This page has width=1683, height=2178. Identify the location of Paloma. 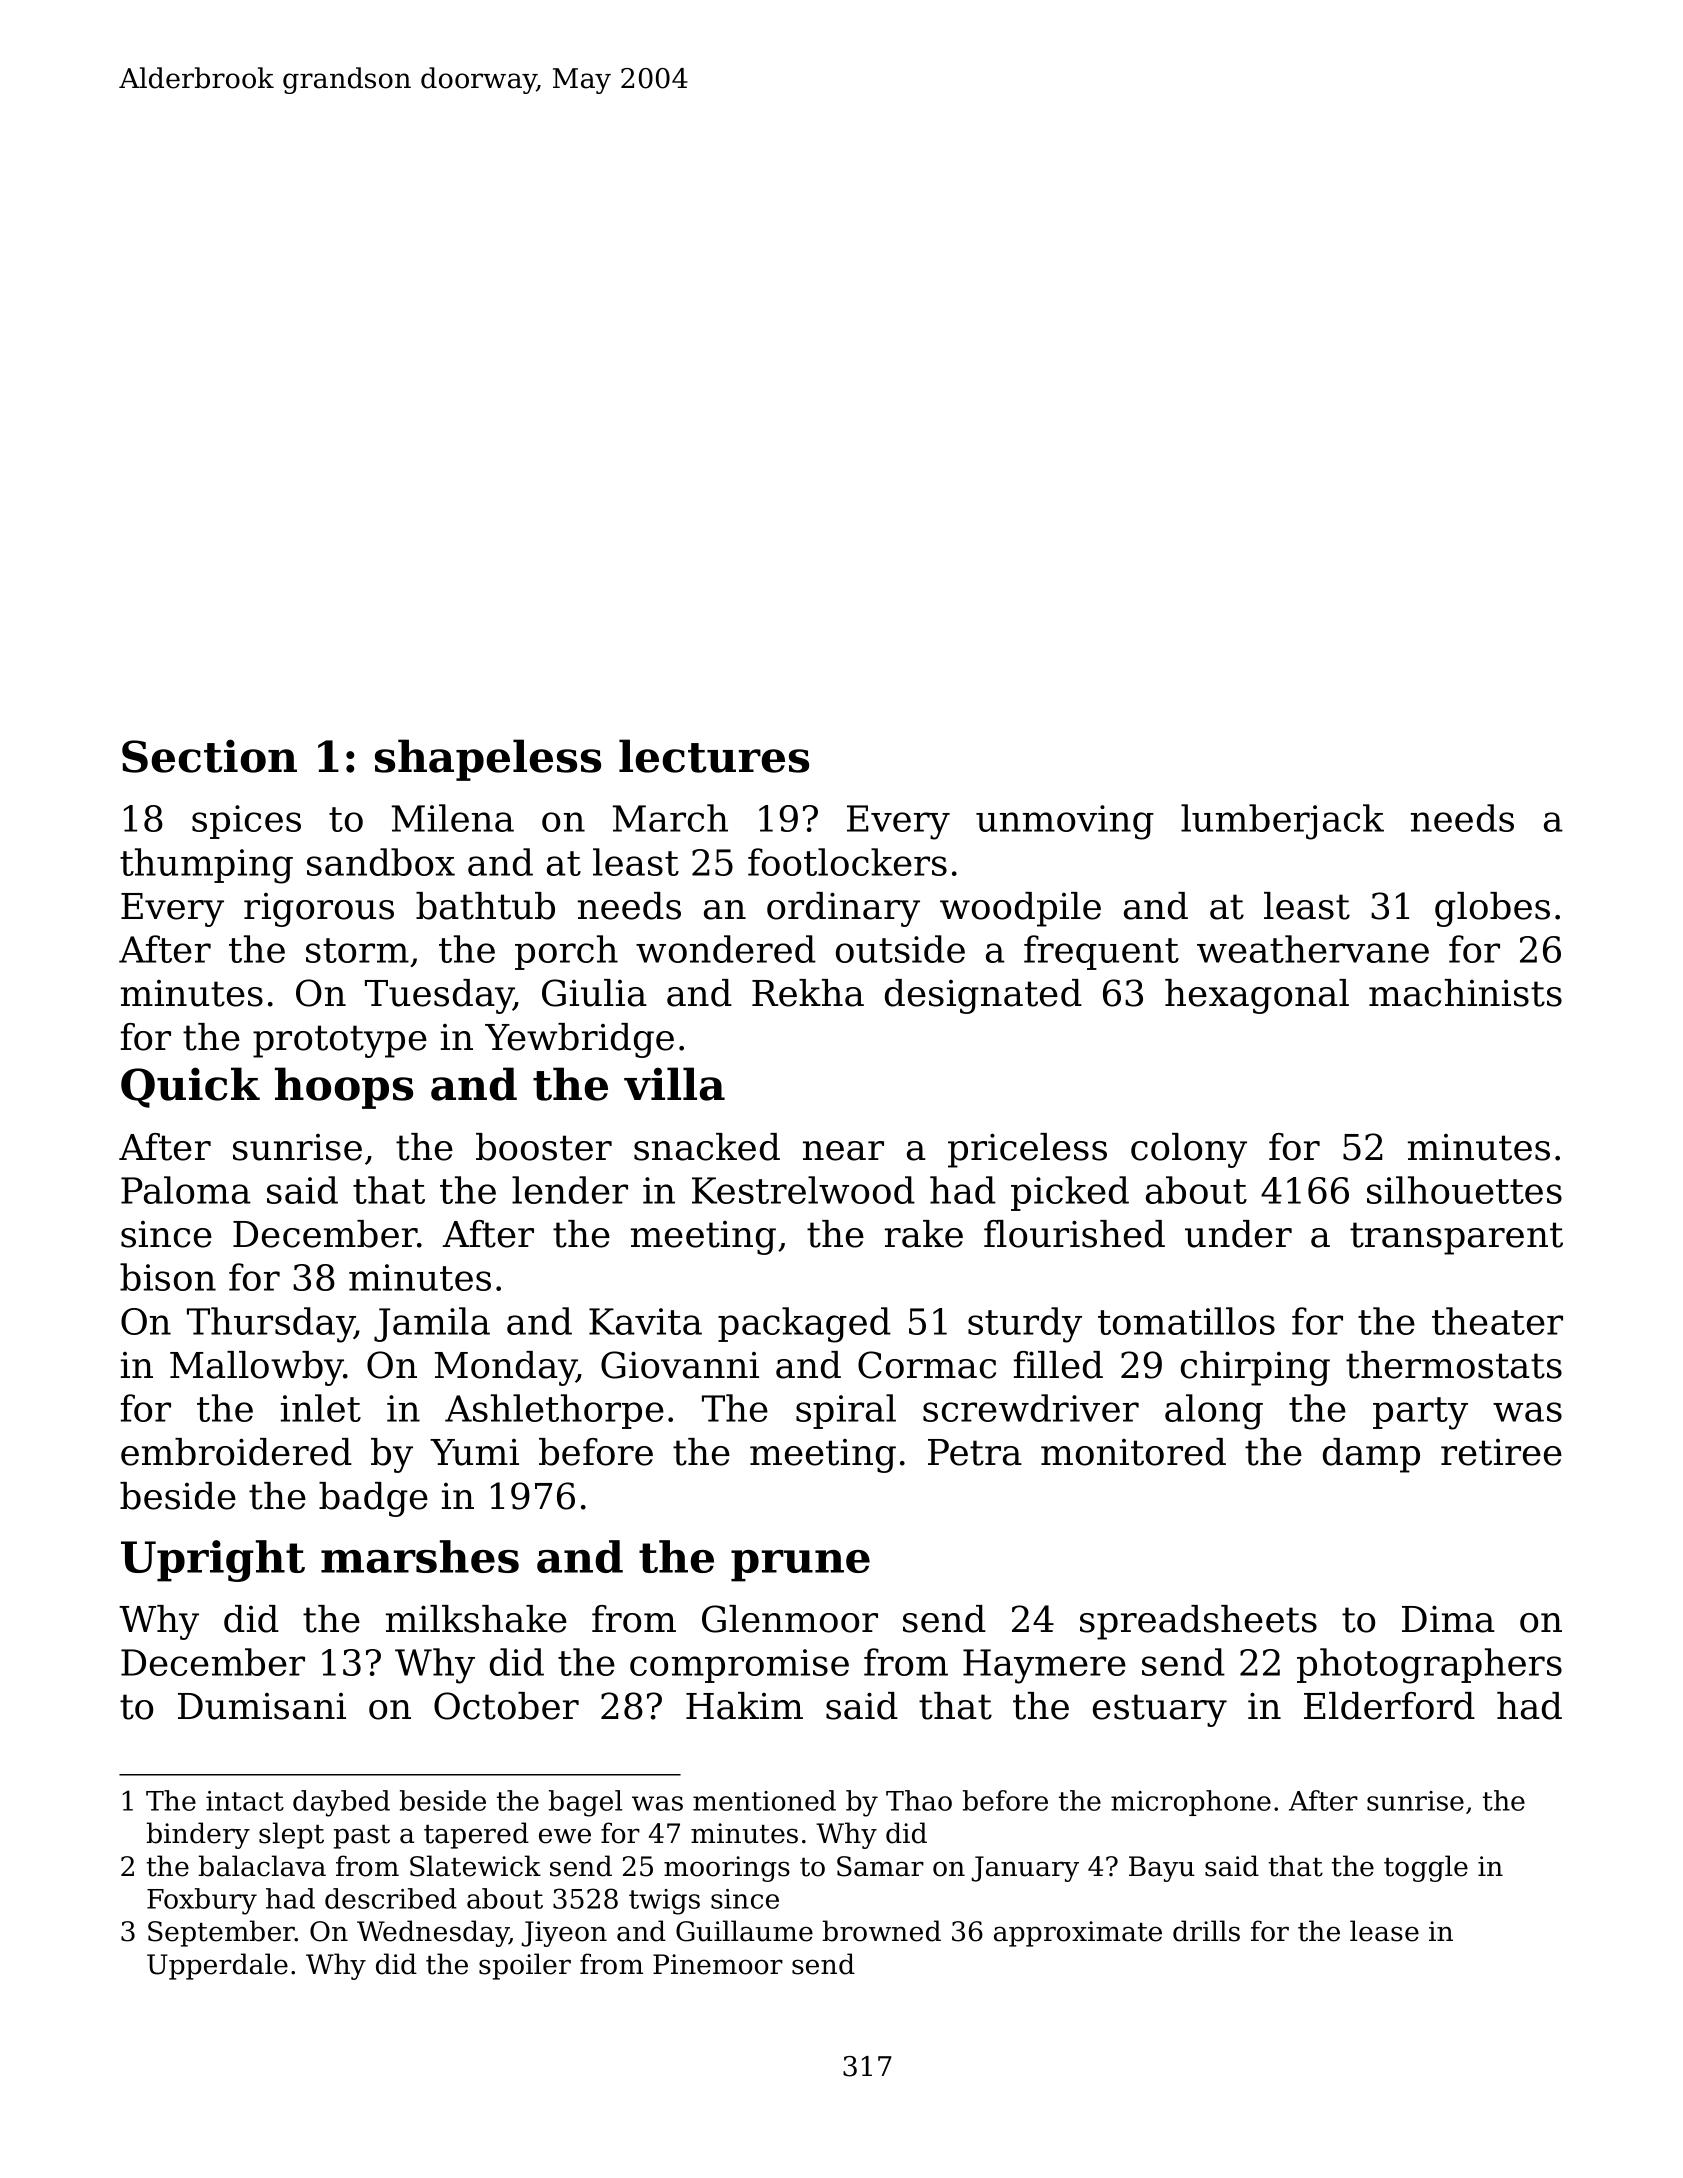
(186, 1190).
